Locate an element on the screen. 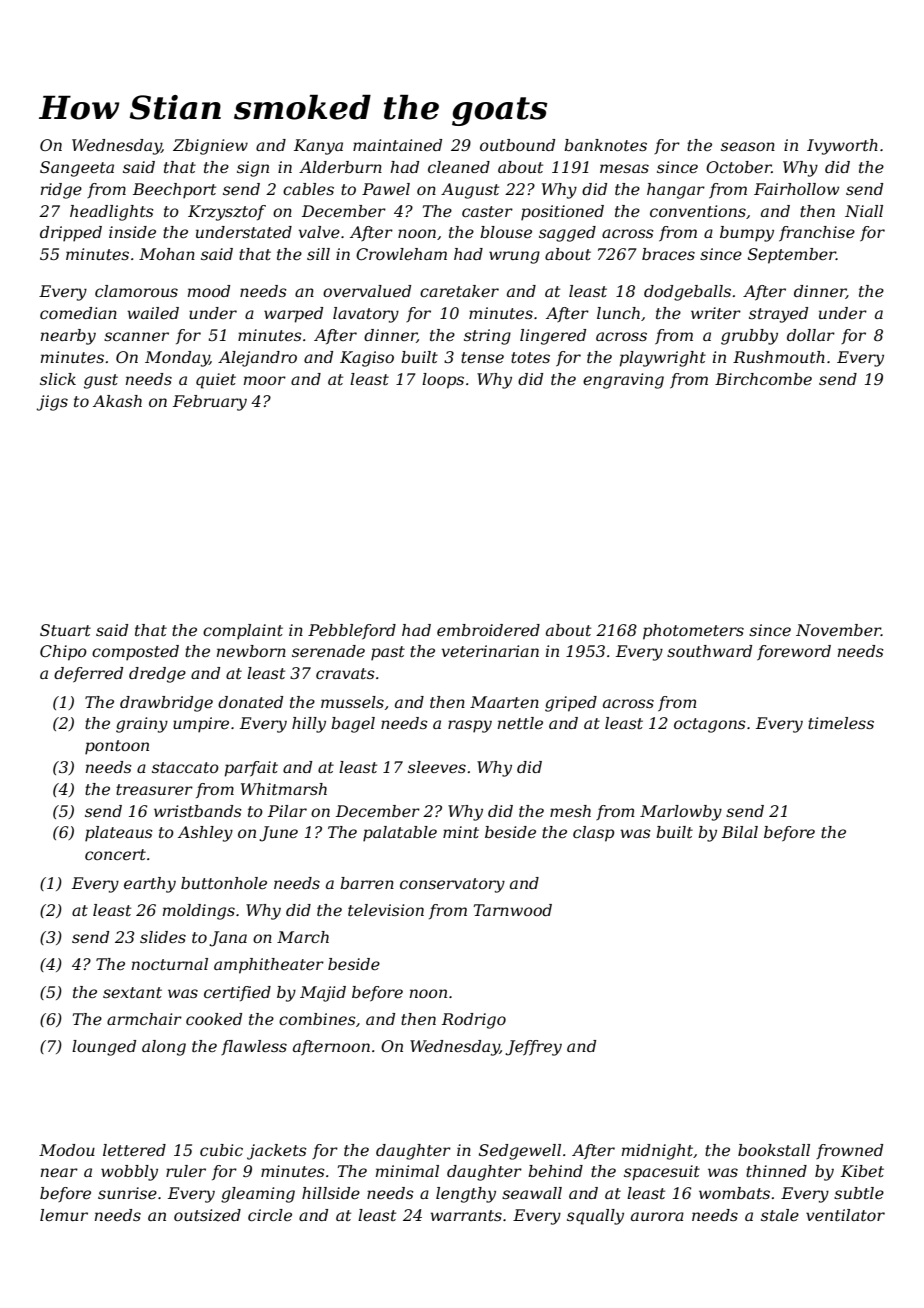 This screenshot has width=924, height=1308. Ivyworth is located at coordinates (842, 147).
